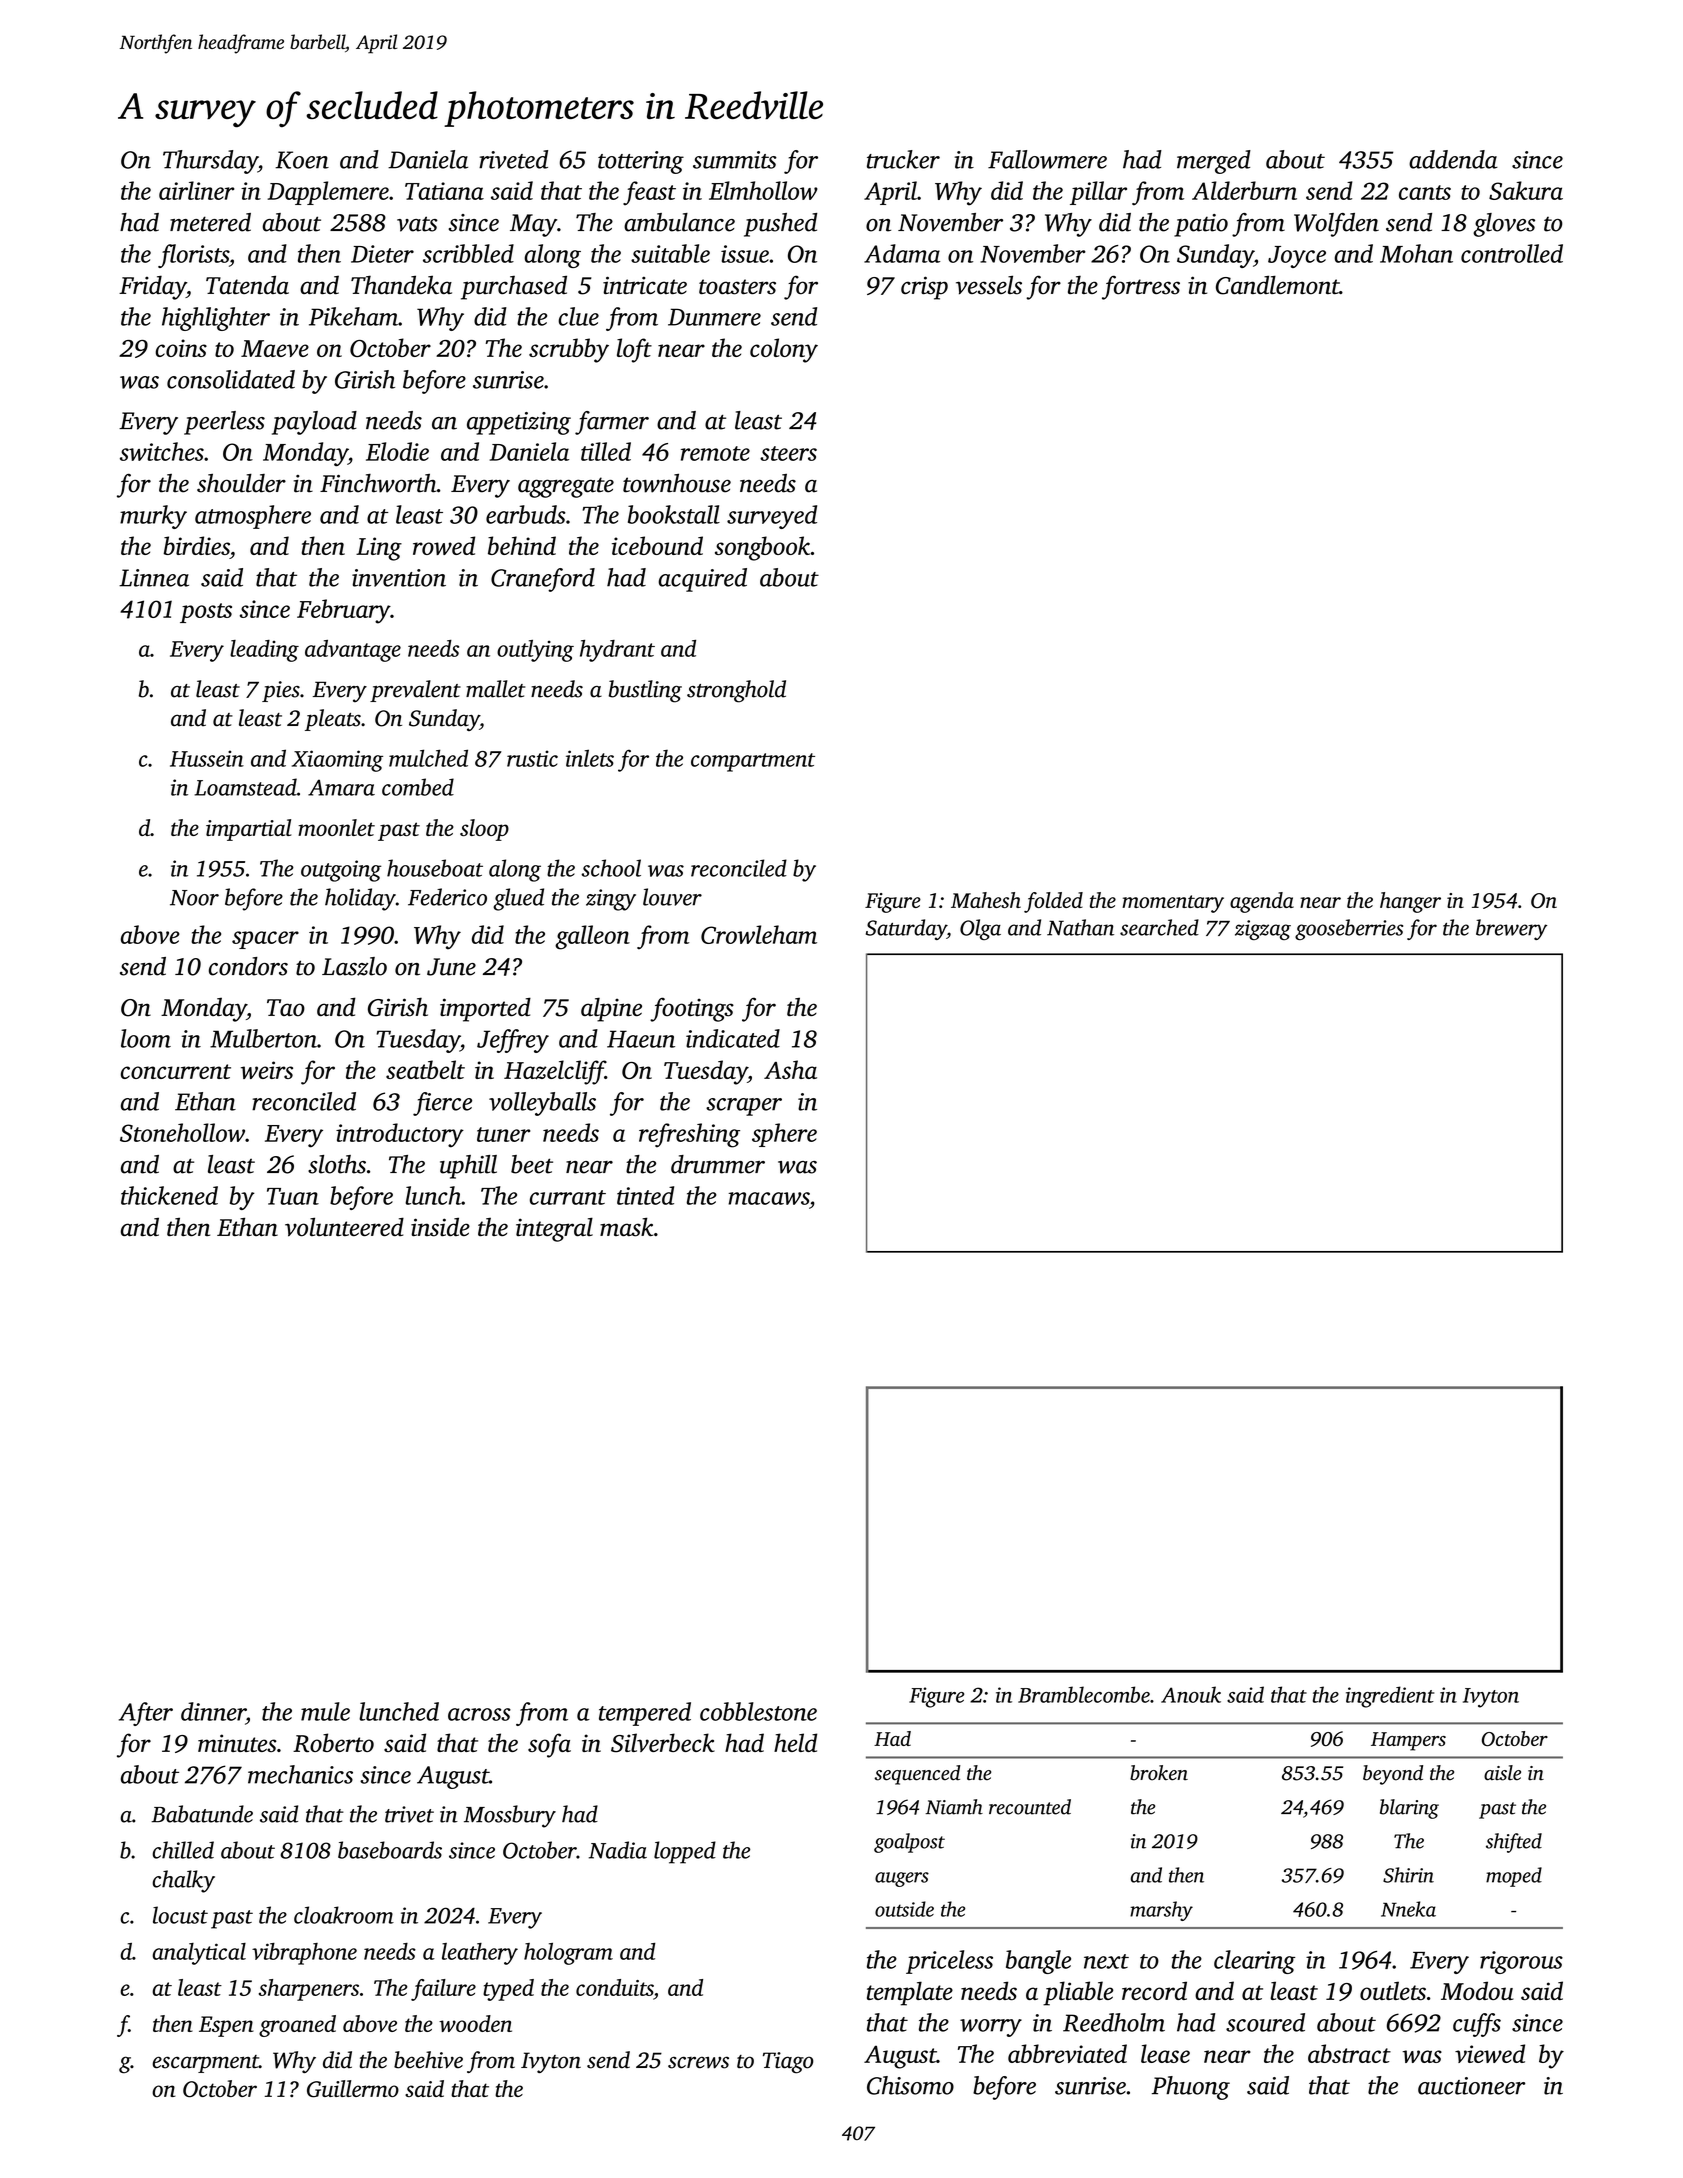  Describe the element at coordinates (210, 162) in the screenshot. I see `Thursday` at that location.
